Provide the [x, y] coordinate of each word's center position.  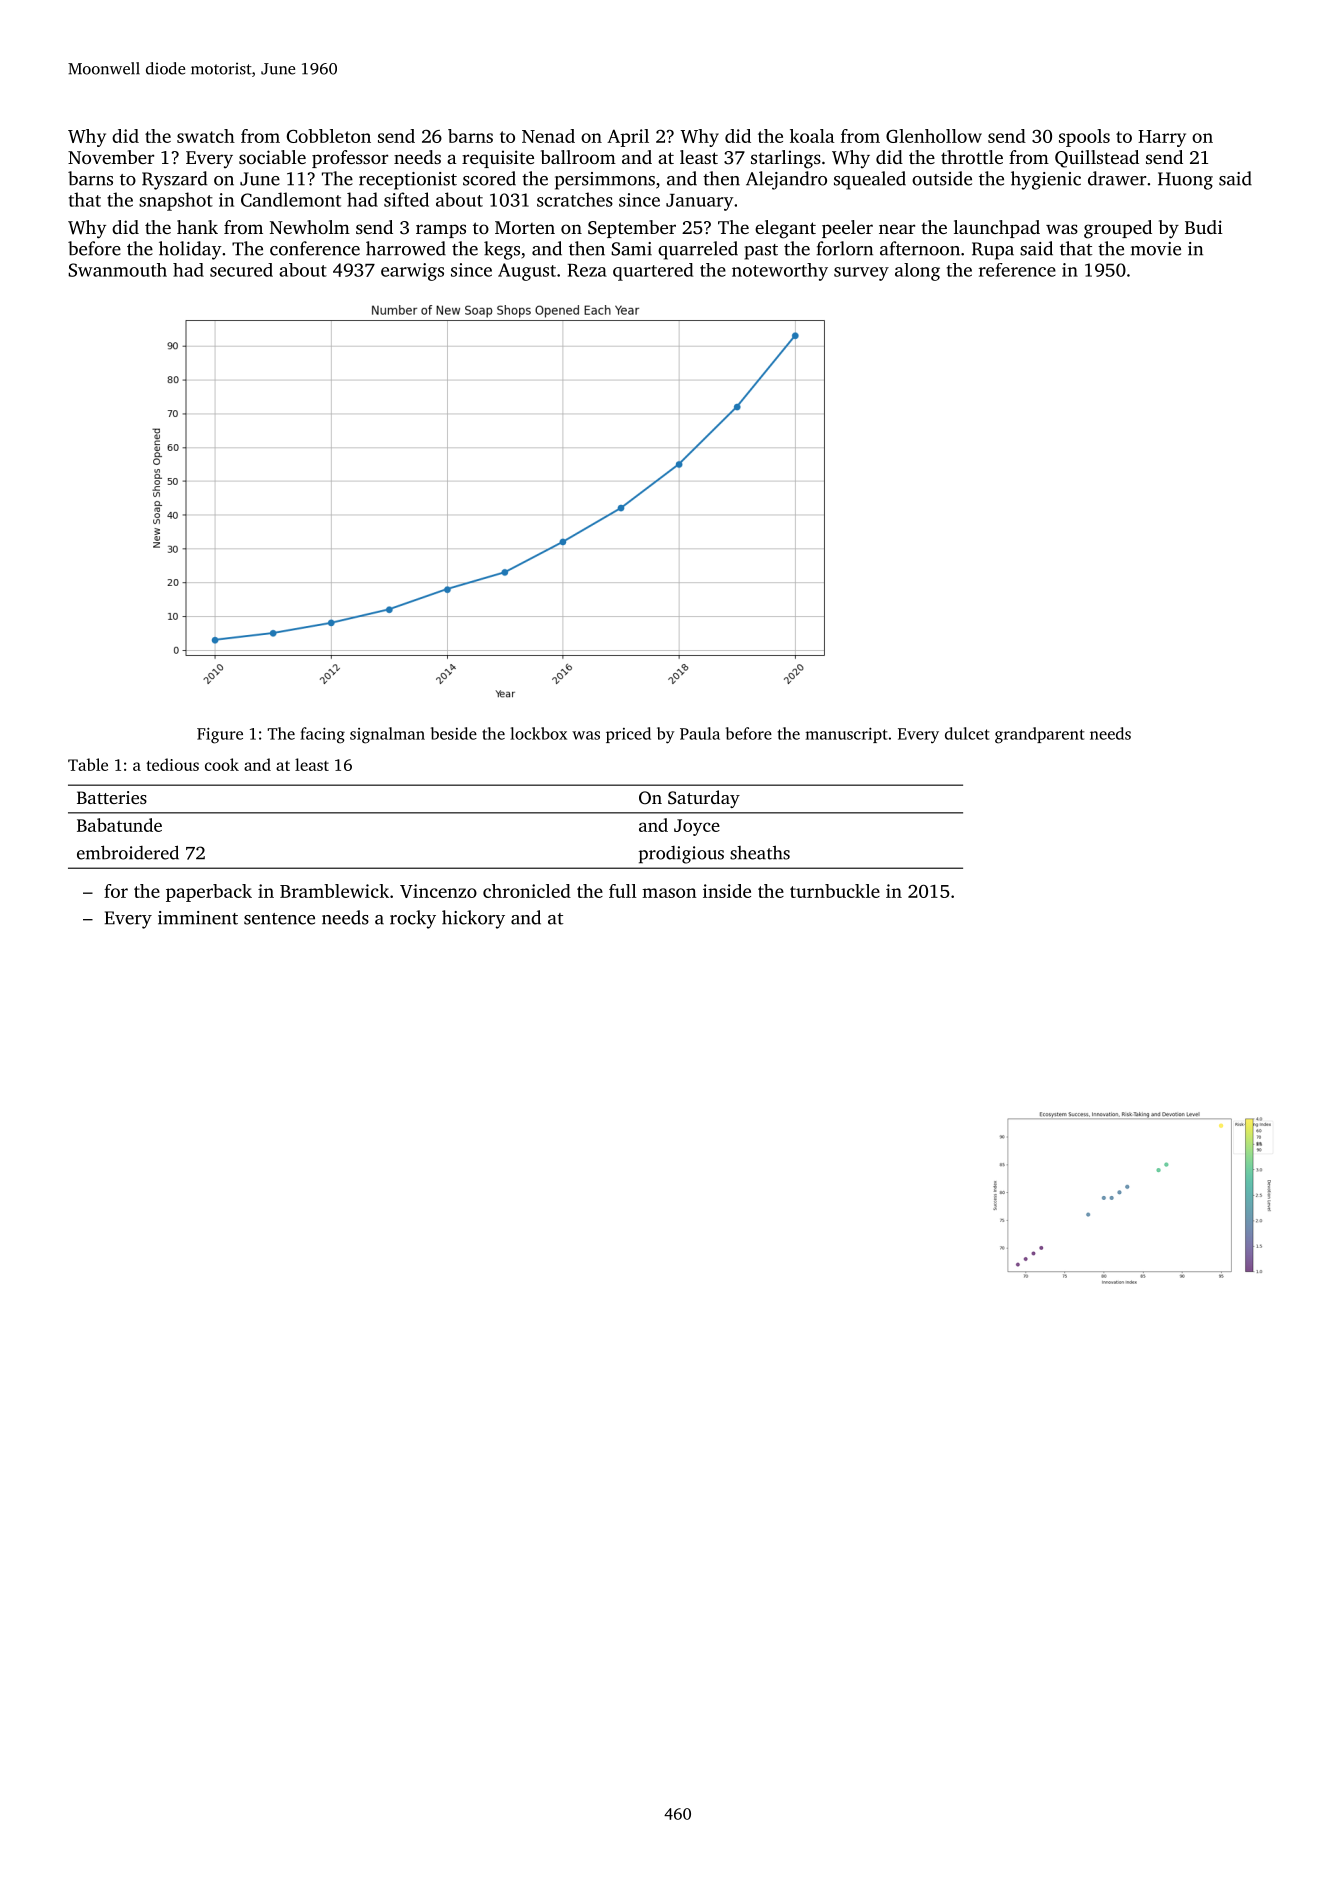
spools [1084, 138]
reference [1017, 270]
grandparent [1039, 735]
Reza [587, 270]
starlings [786, 159]
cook [222, 764]
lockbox [538, 733]
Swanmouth [117, 270]
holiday [190, 250]
